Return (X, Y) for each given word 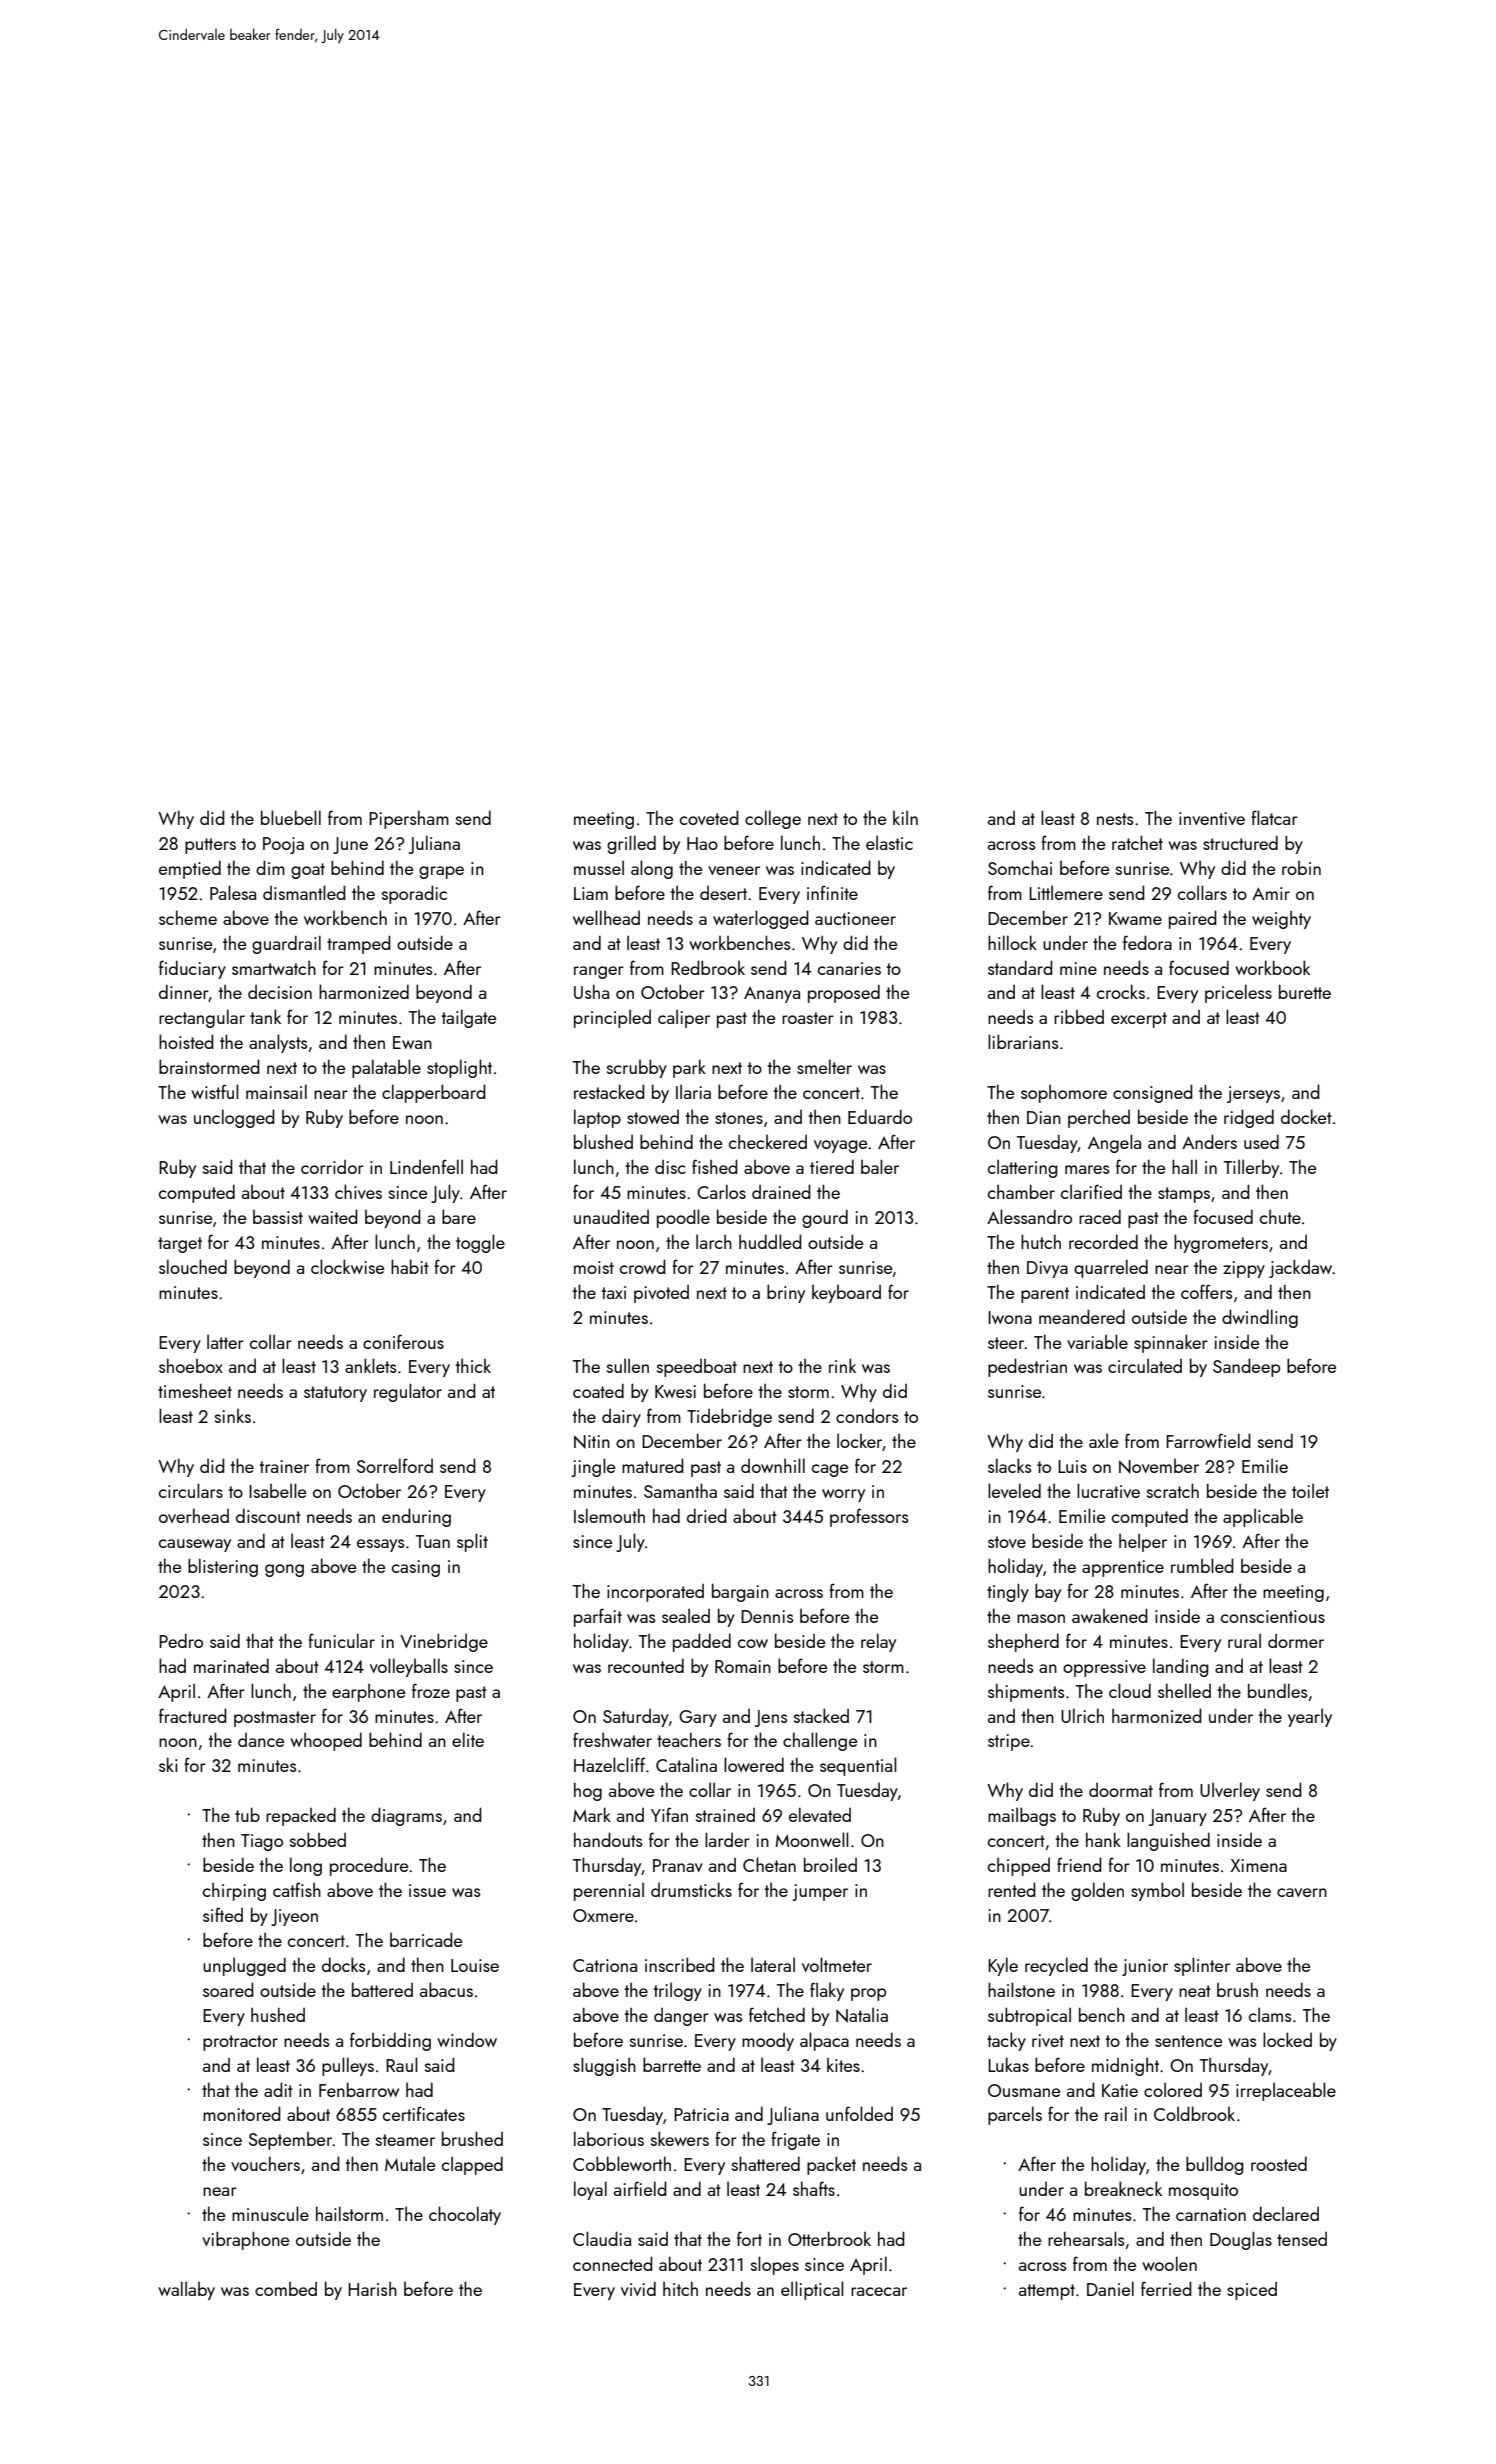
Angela (1114, 1143)
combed (286, 2289)
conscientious (1273, 1616)
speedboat (697, 1368)
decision (280, 992)
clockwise (347, 1266)
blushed (603, 1141)
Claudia (602, 2238)
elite (468, 1739)
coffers (1207, 1291)
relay (878, 1642)
